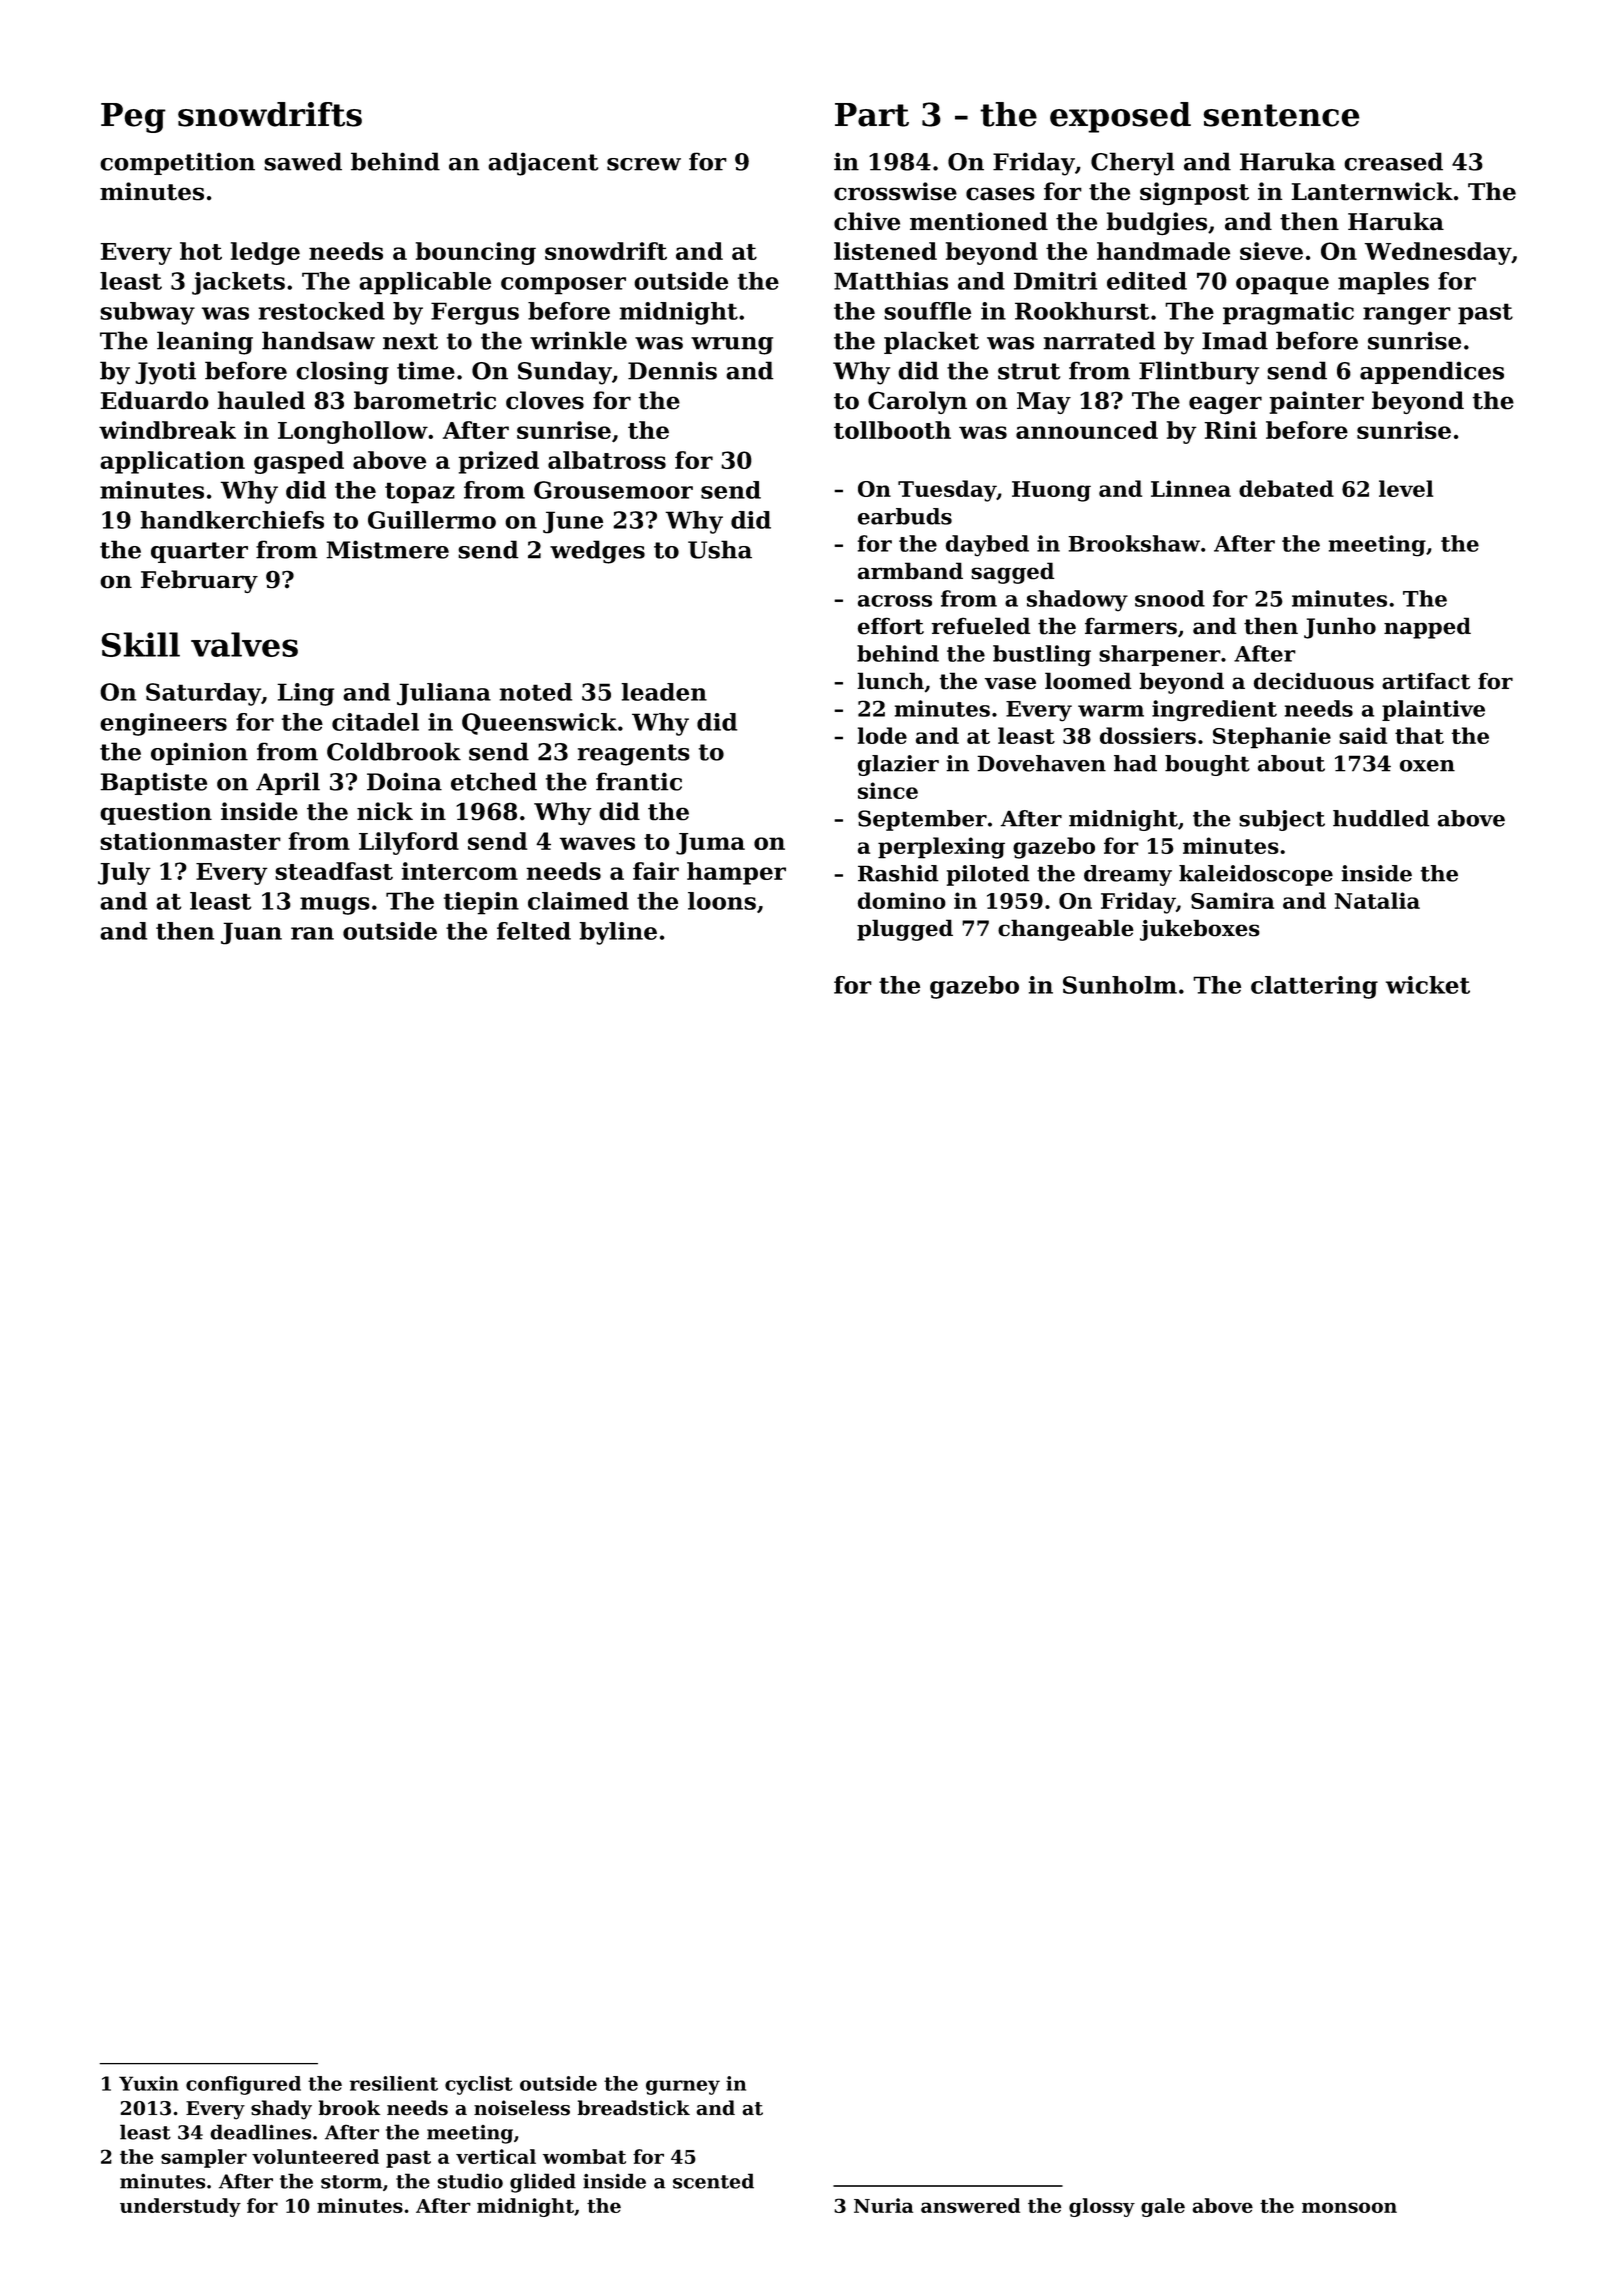 The image size is (1620, 2292). What do you see at coordinates (375, 722) in the document?
I see `citadel` at bounding box center [375, 722].
